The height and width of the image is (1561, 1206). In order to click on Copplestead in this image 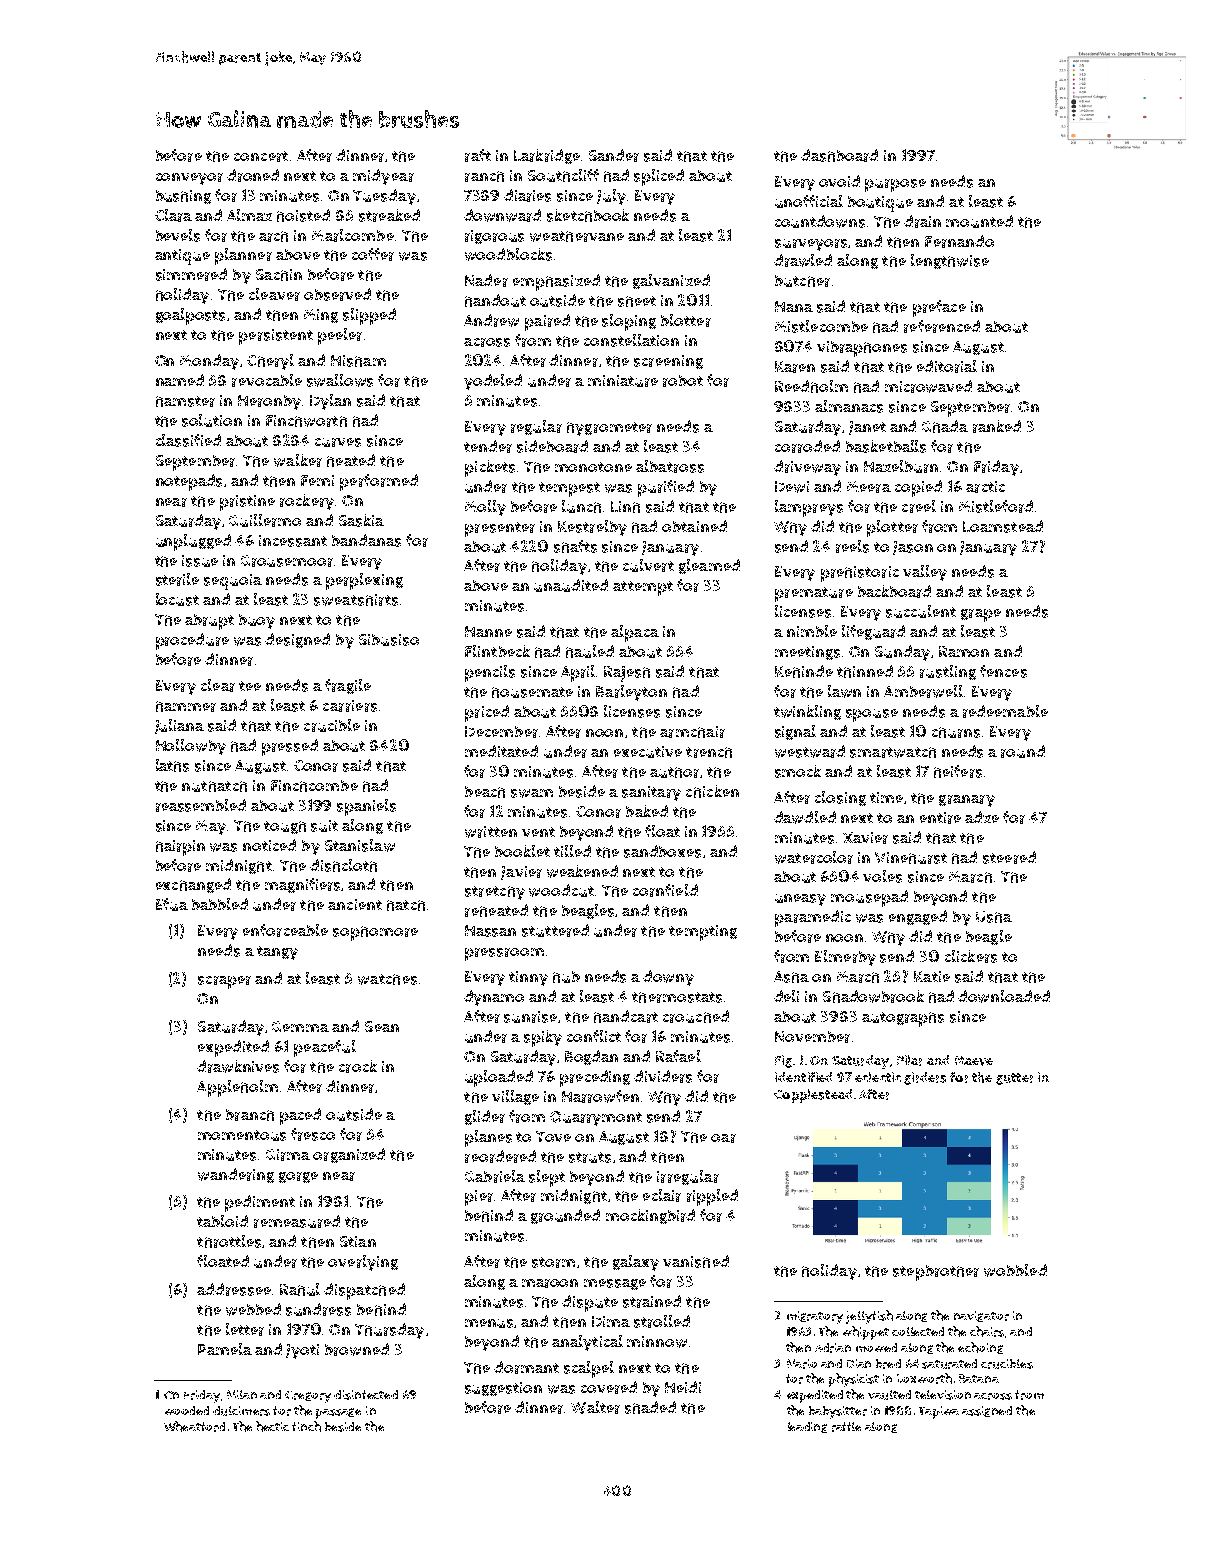, I will do `click(813, 1096)`.
